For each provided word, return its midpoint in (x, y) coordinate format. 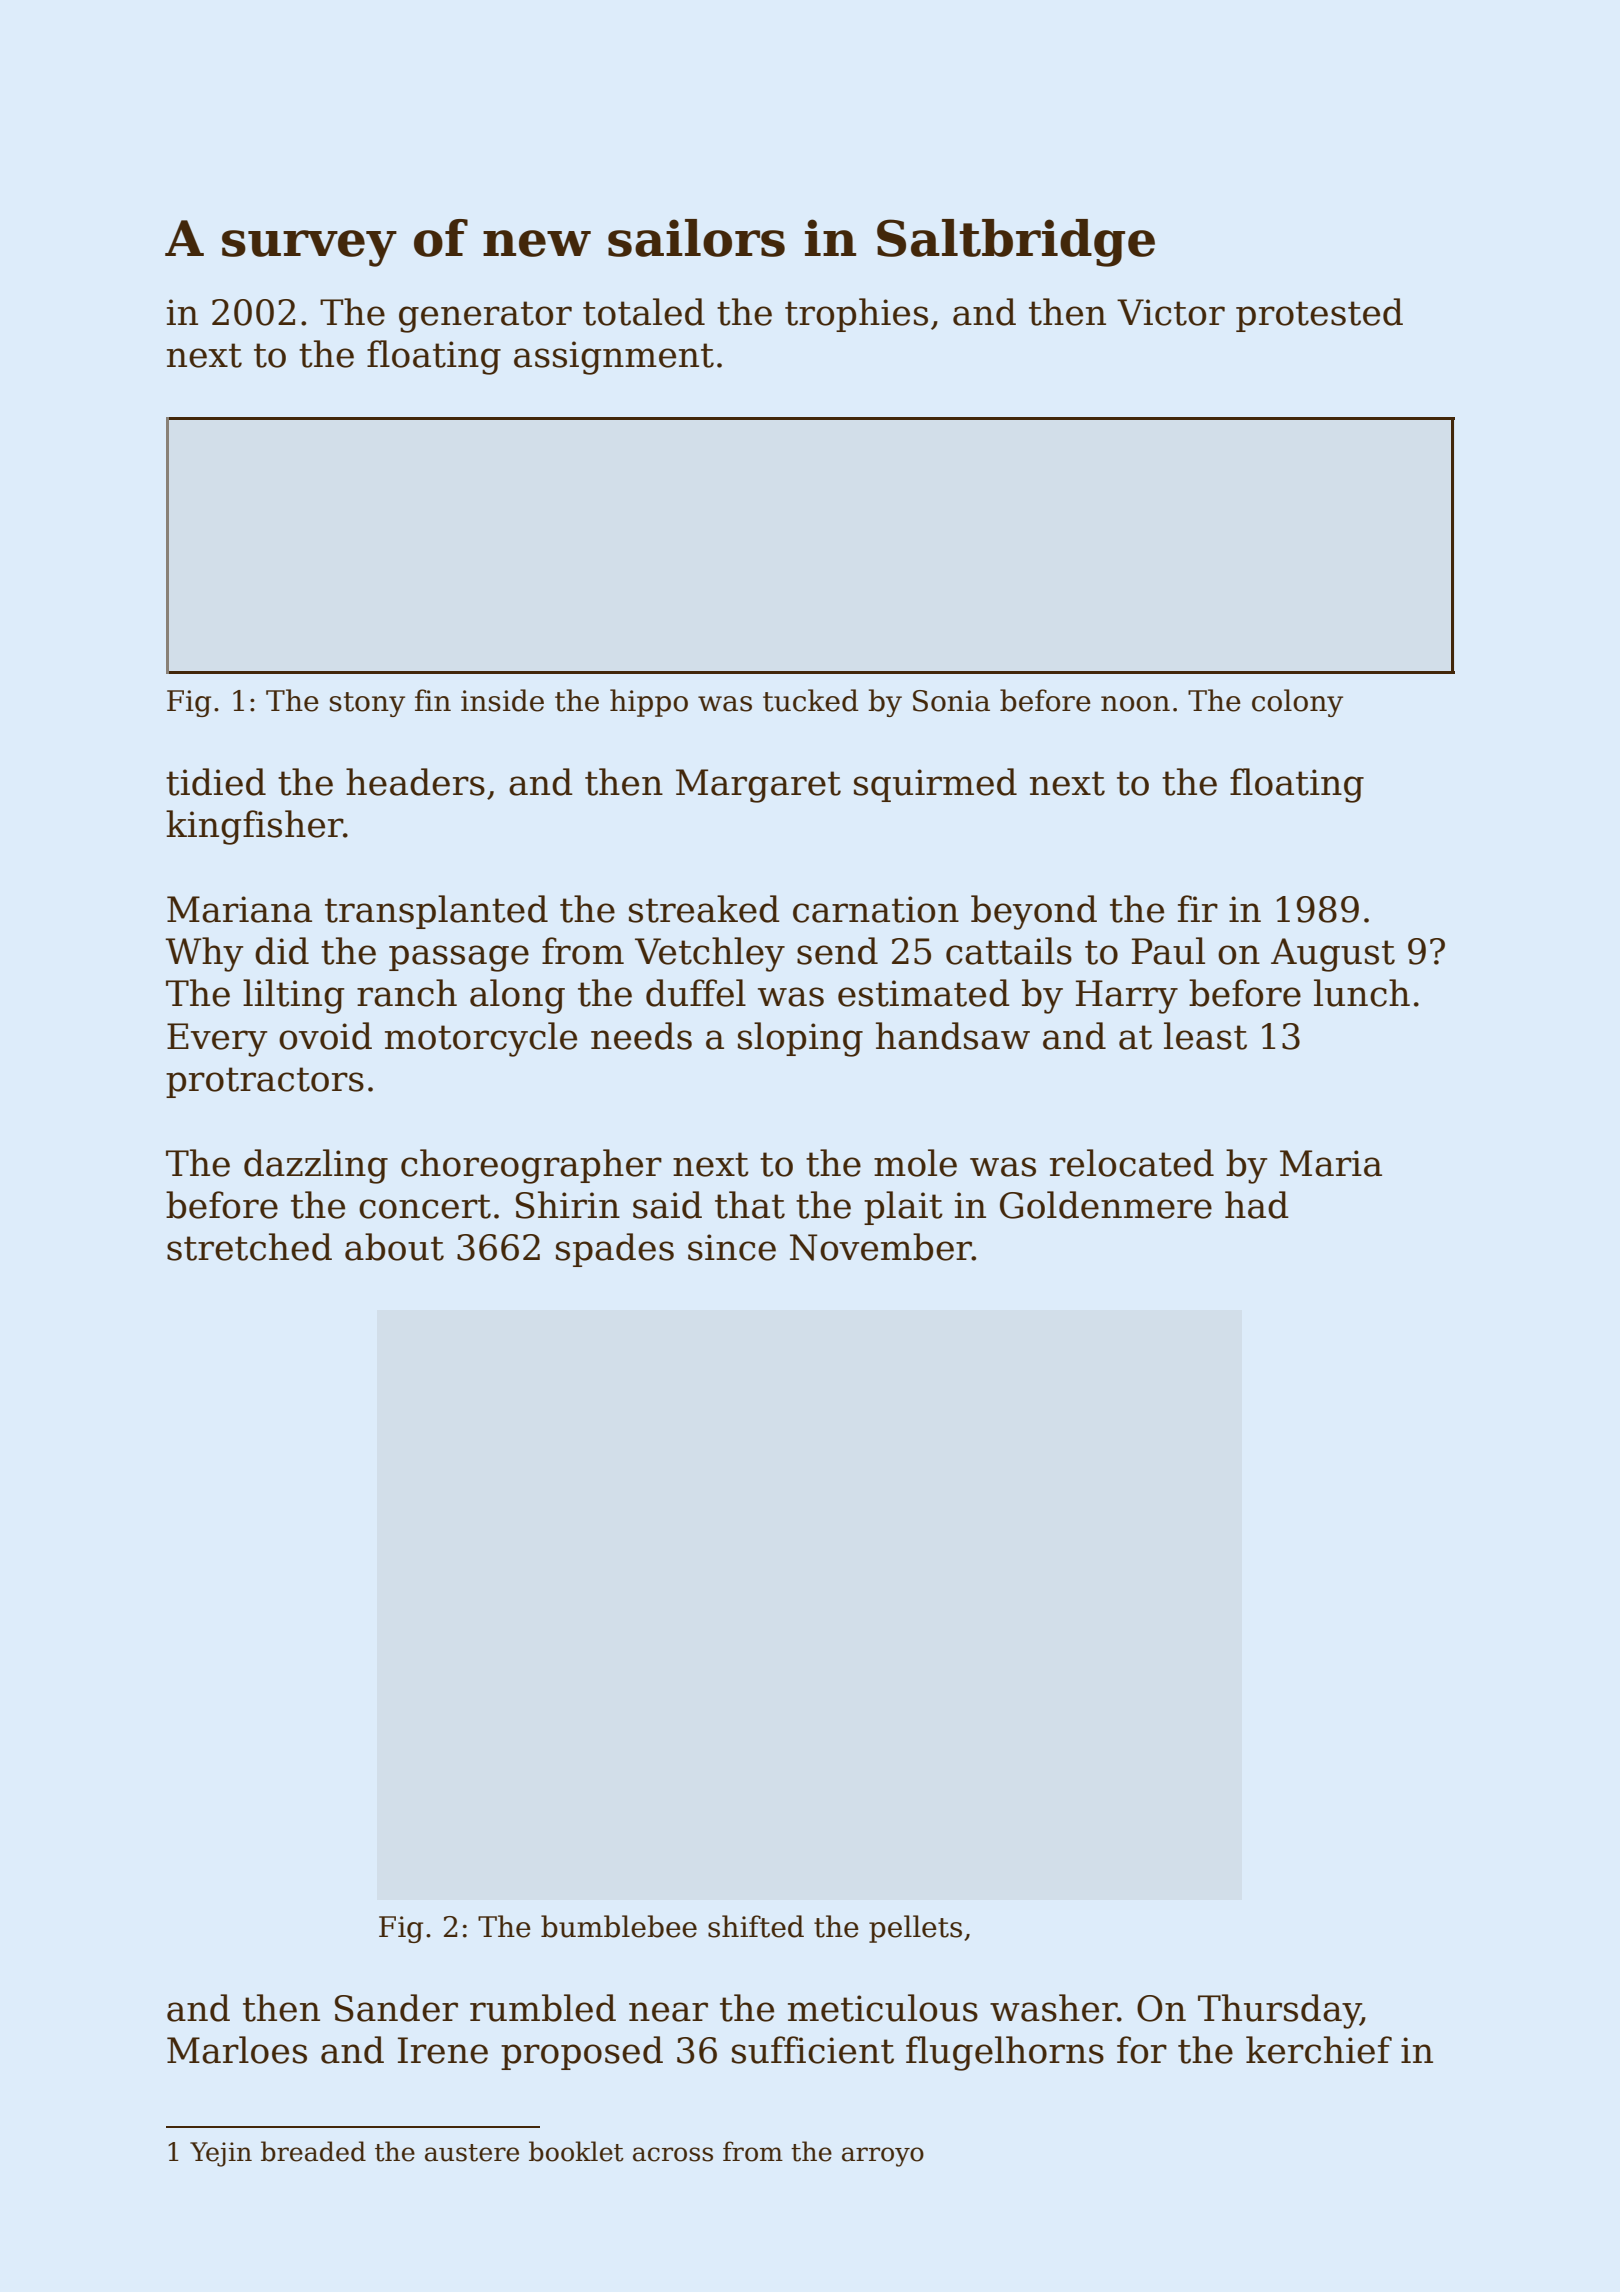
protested (1319, 315)
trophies (856, 315)
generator (485, 317)
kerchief (1319, 2050)
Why (204, 954)
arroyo (883, 2157)
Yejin (221, 2154)
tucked (811, 700)
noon (1135, 704)
